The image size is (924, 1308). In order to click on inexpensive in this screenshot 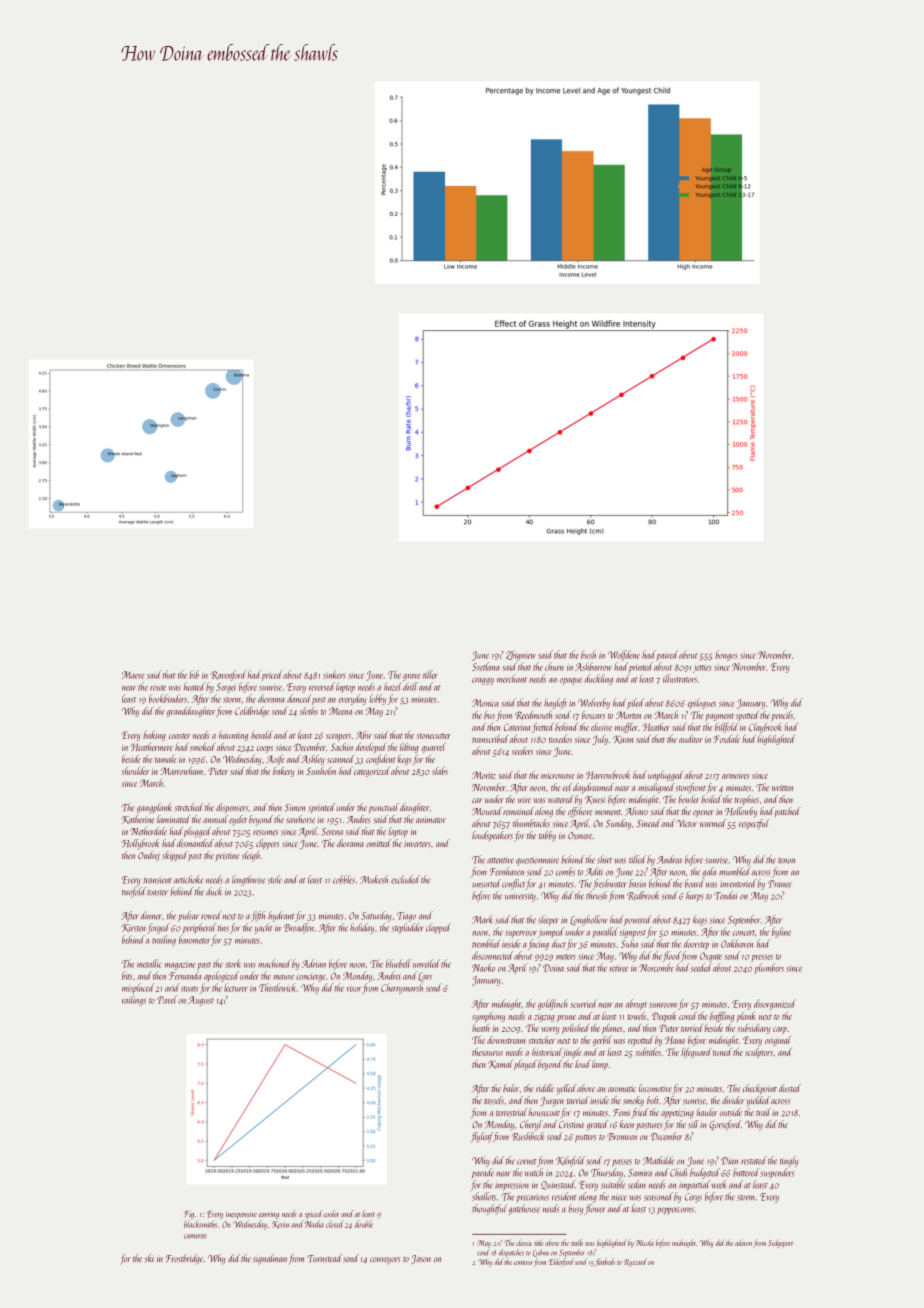, I will do `click(241, 1215)`.
